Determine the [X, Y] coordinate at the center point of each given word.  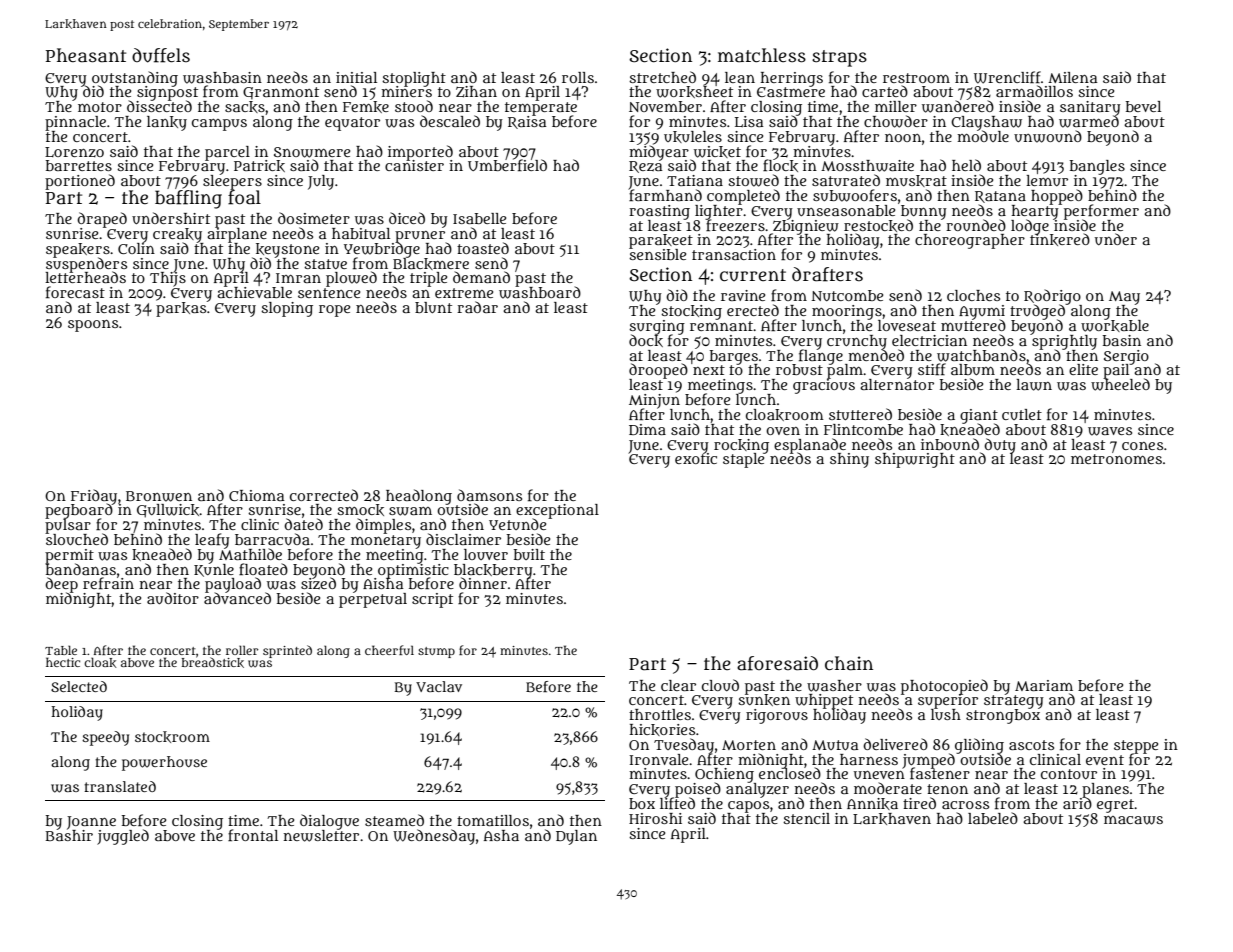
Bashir [69, 835]
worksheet [694, 92]
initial [356, 77]
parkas [181, 309]
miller [896, 106]
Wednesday [434, 837]
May [1124, 298]
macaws [1133, 820]
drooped [658, 371]
